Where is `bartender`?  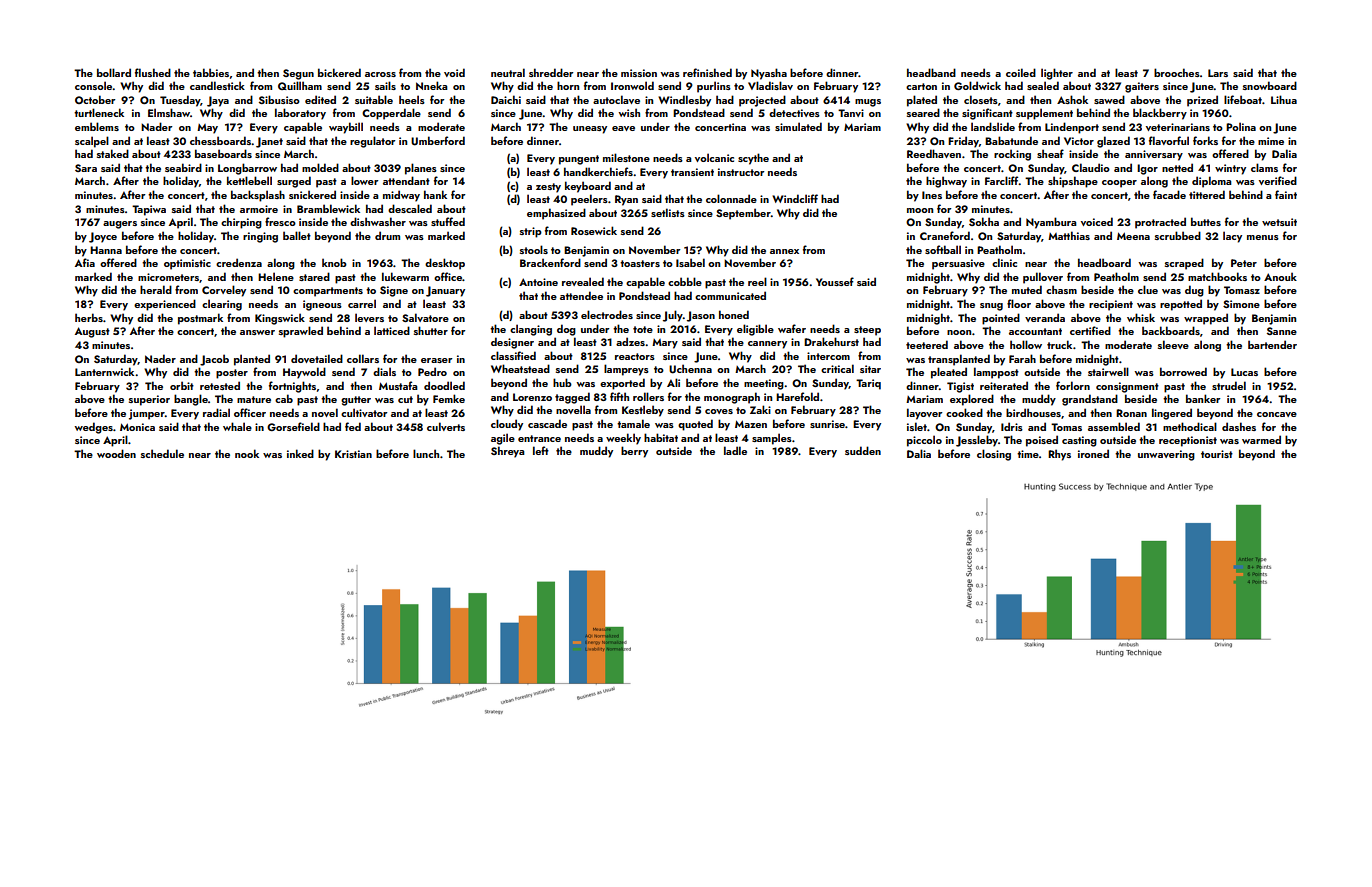
bartender is located at coordinates (1272, 344).
